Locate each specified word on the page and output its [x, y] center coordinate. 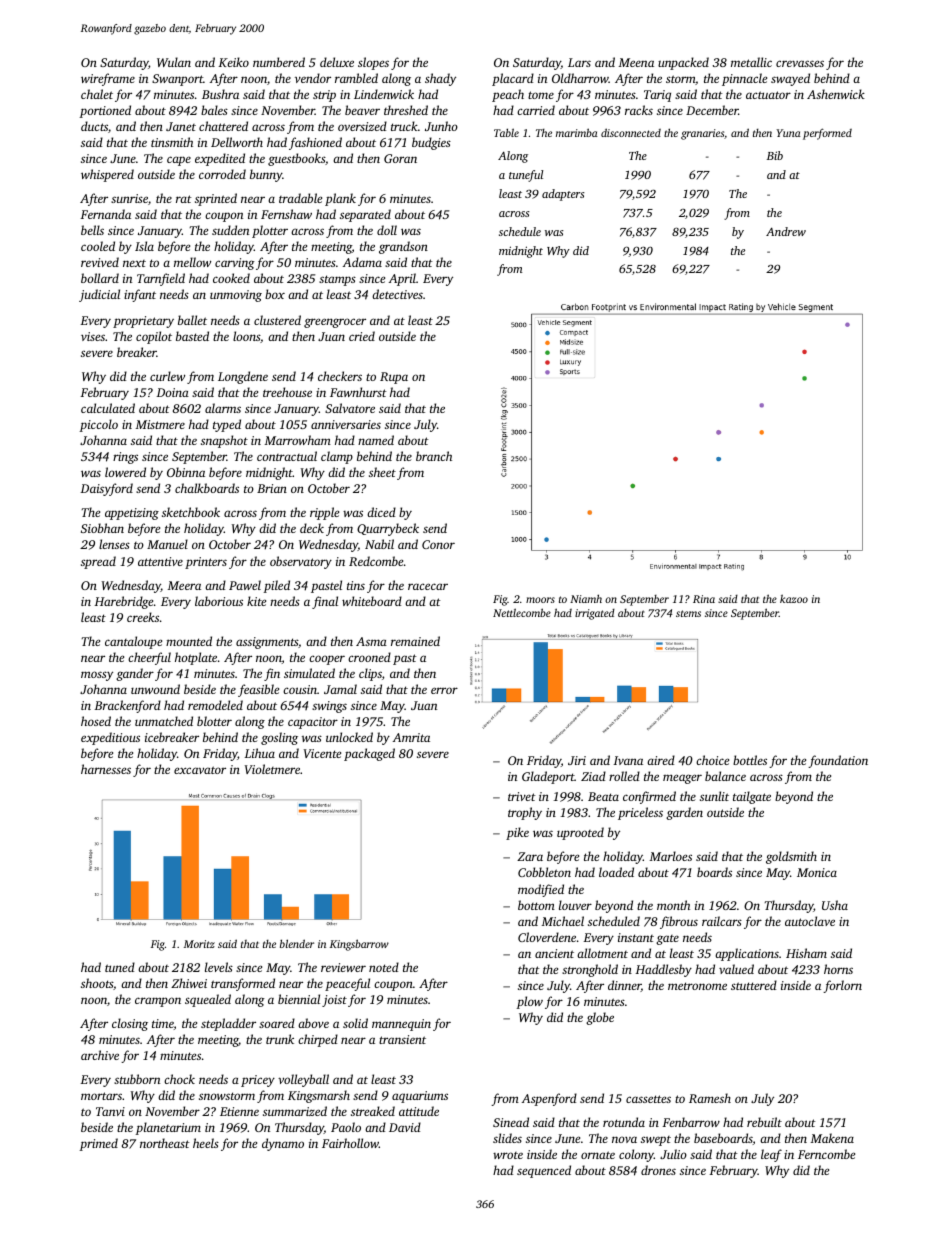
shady [440, 79]
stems [688, 613]
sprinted [216, 199]
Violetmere [272, 769]
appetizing [132, 514]
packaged [369, 754]
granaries [702, 134]
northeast [165, 1143]
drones [658, 1170]
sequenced [544, 1171]
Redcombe [376, 561]
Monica [817, 872]
